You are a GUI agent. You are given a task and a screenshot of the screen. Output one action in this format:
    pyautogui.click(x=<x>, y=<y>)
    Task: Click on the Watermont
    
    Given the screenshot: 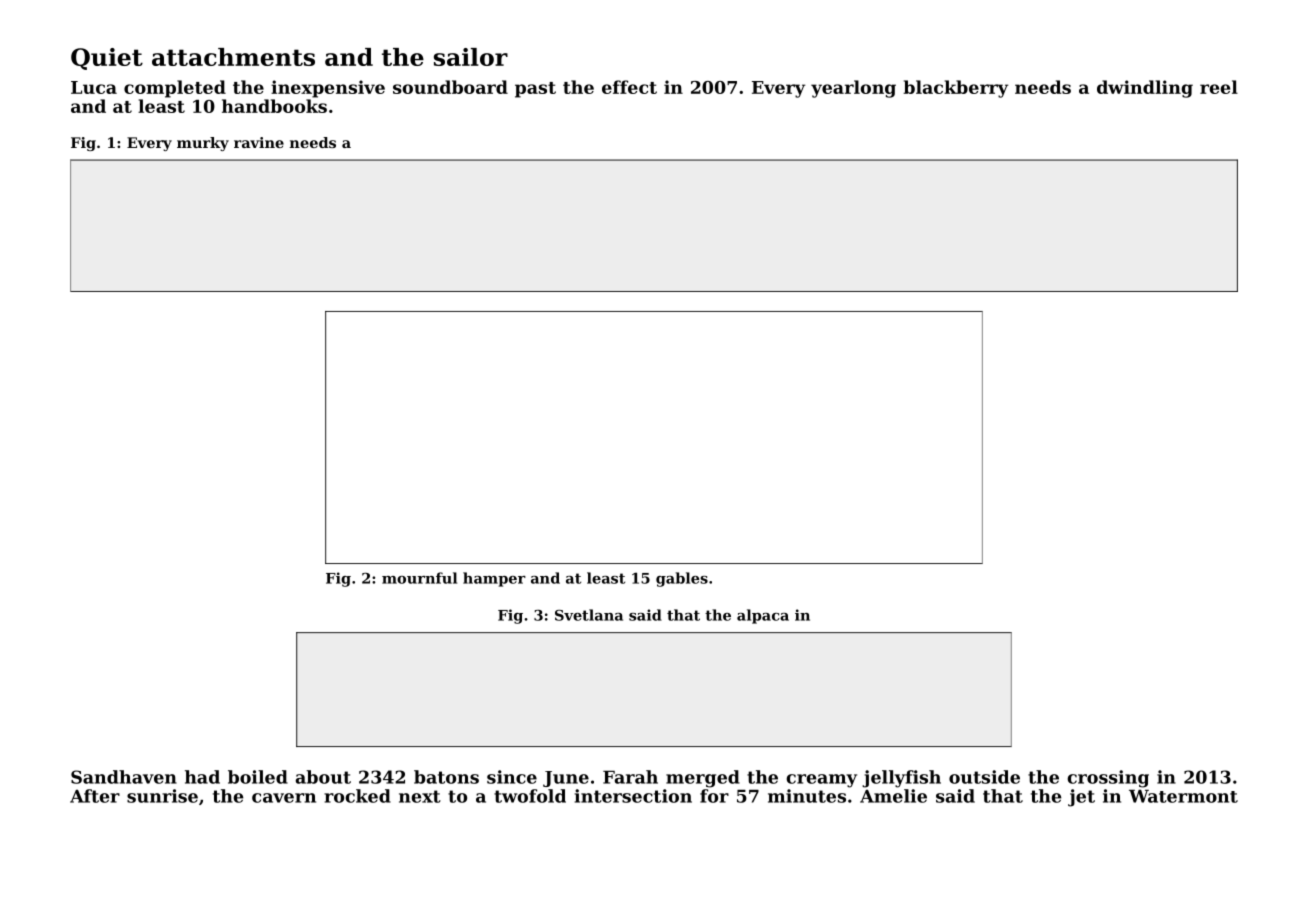 What is the action you would take?
    pyautogui.click(x=1183, y=796)
